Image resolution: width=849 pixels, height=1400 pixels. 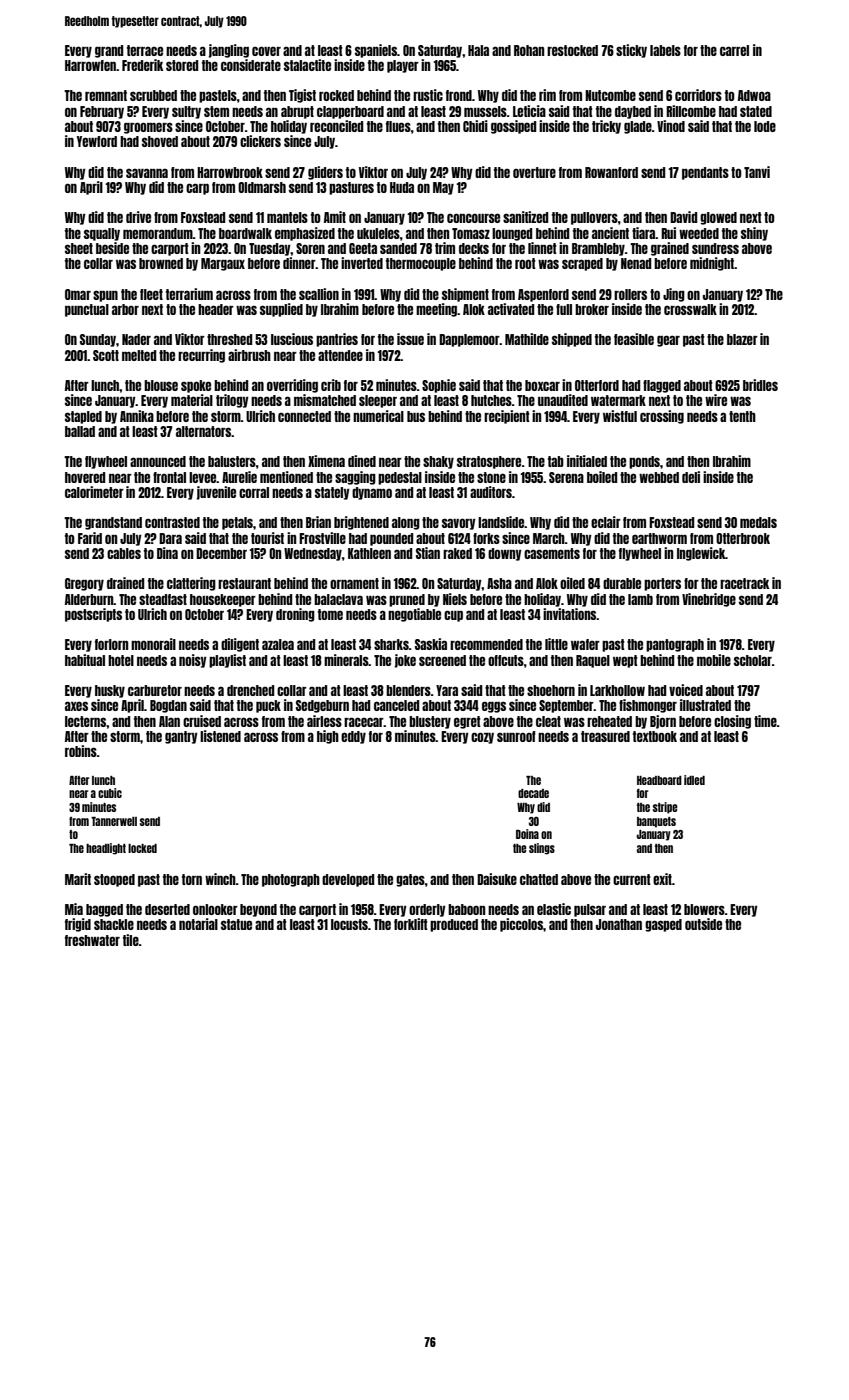 I want to click on mobile, so click(x=714, y=660).
